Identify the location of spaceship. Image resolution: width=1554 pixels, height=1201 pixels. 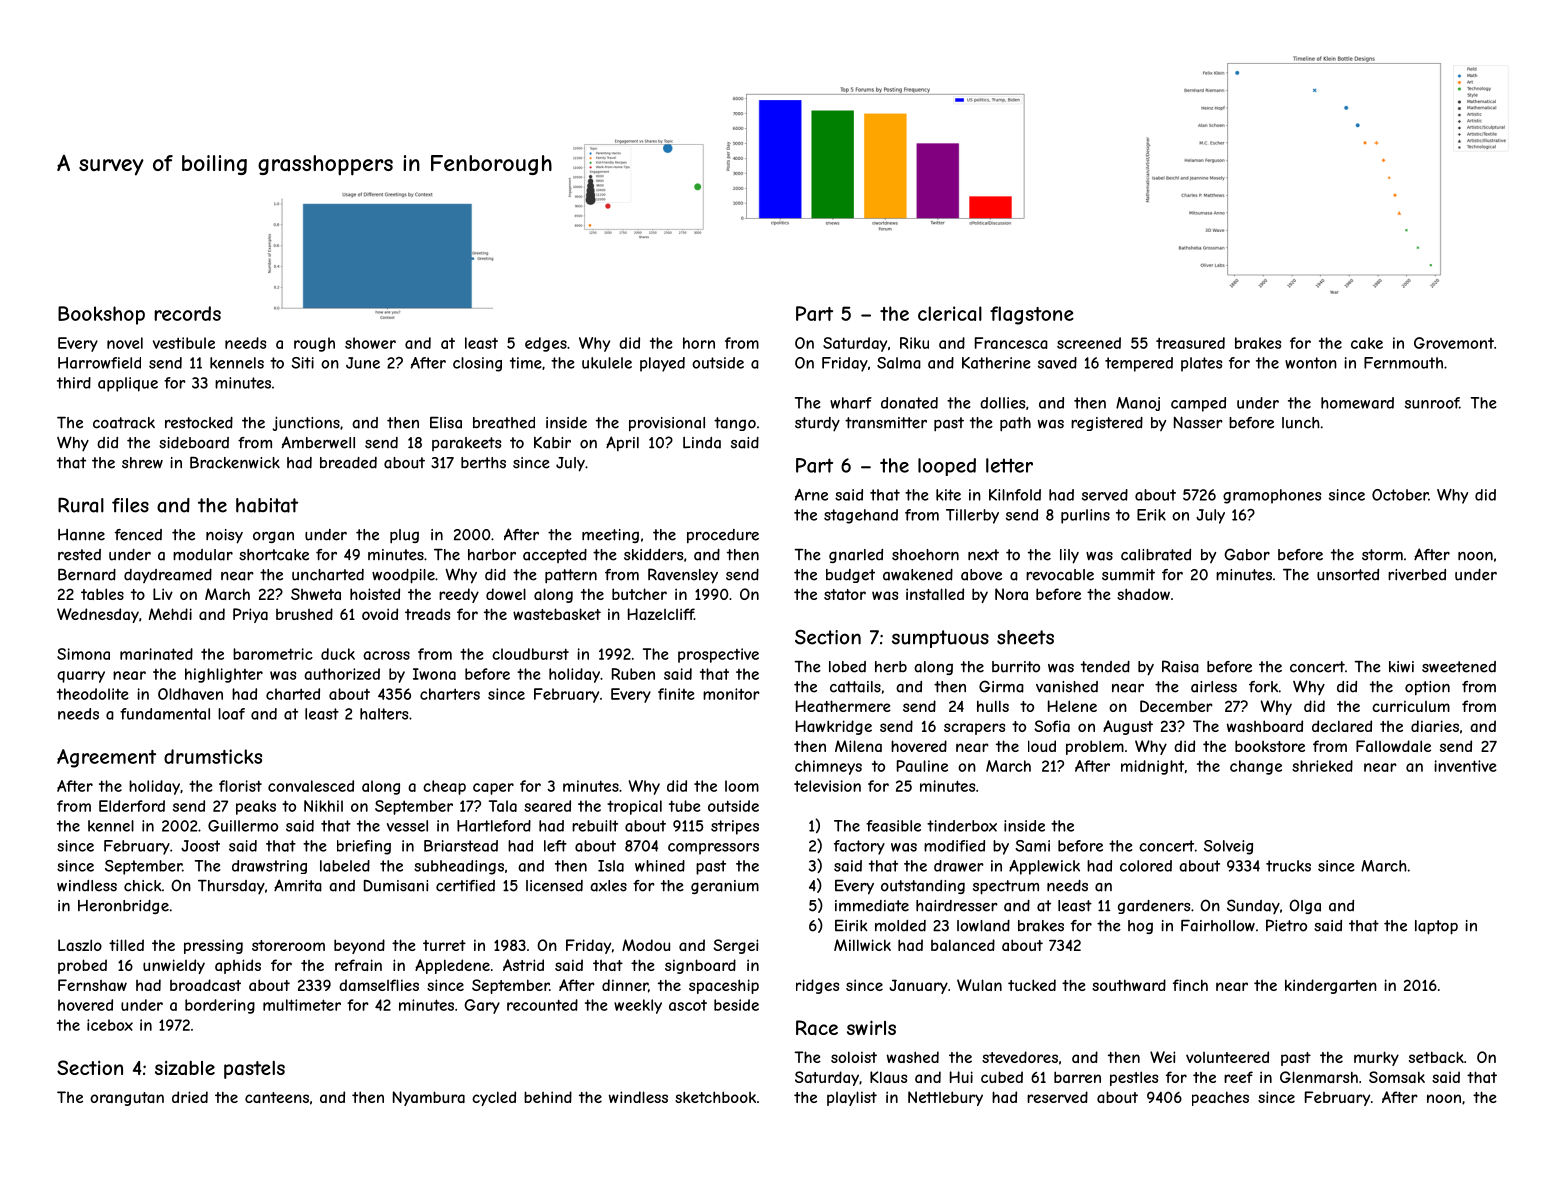
(724, 986).
